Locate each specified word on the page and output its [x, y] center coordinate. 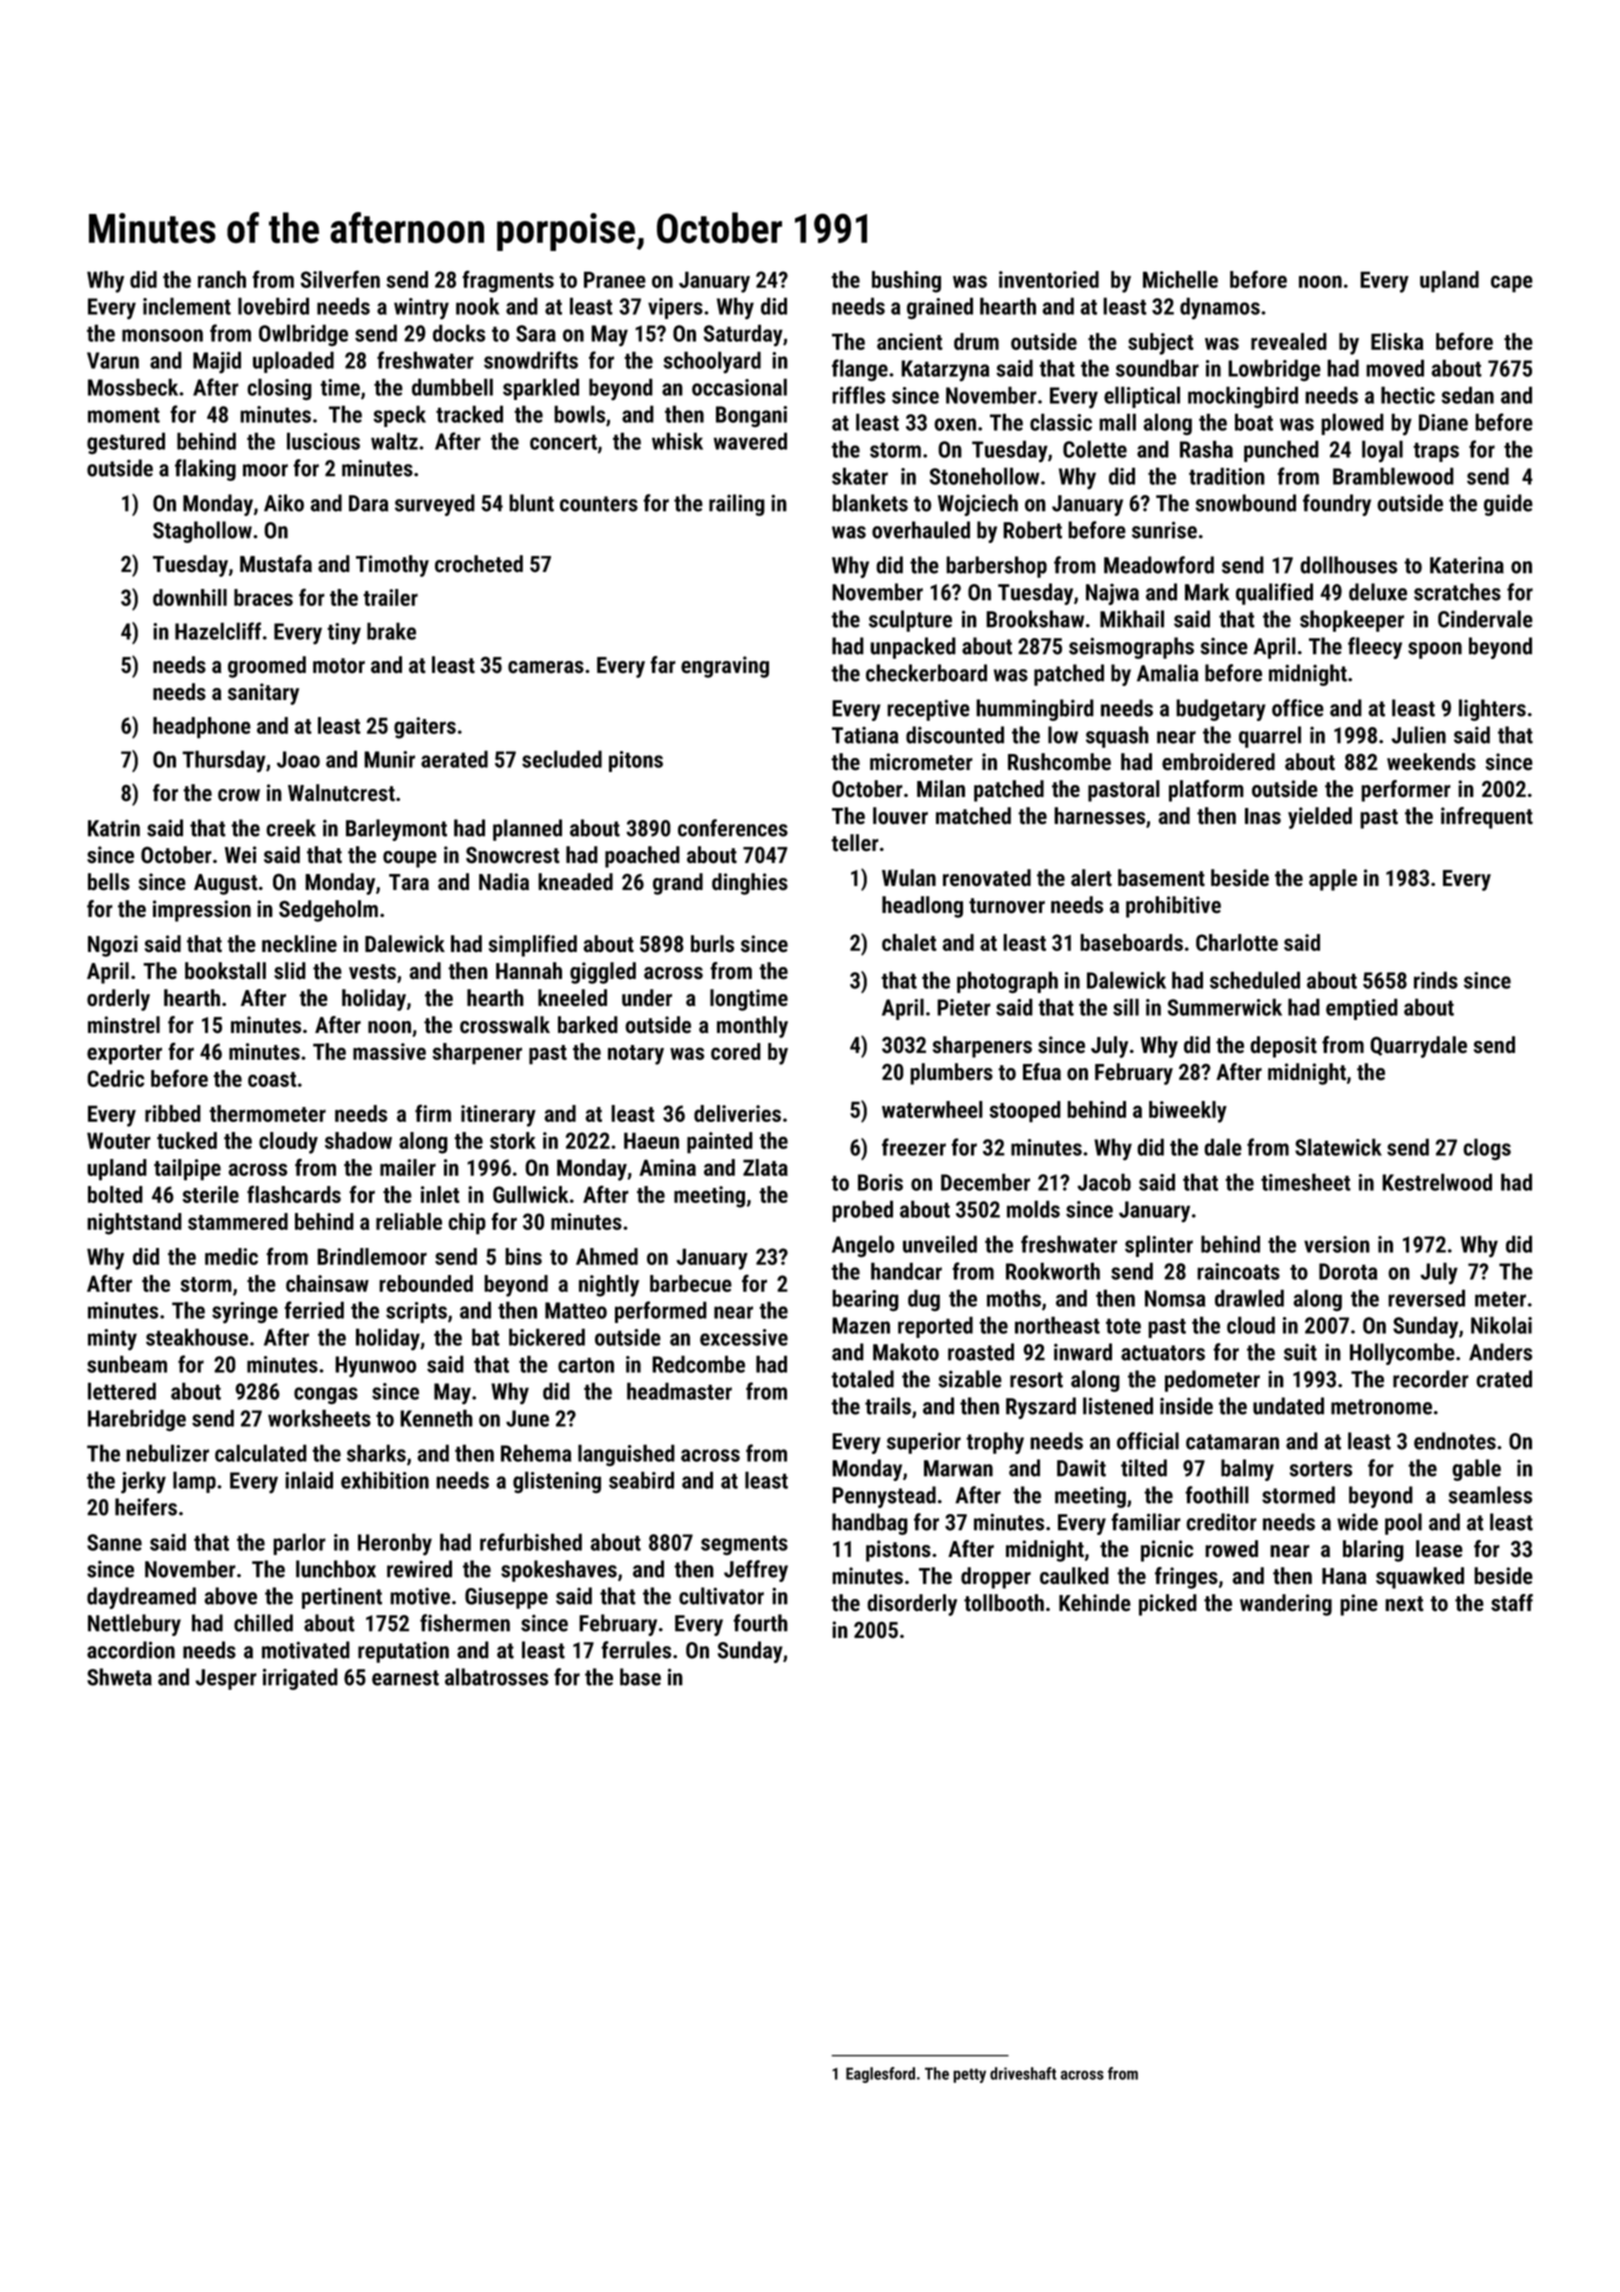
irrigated [300, 1679]
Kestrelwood [1437, 1182]
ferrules [636, 1650]
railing [737, 505]
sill [1126, 1007]
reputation [403, 1652]
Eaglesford [880, 2075]
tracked [469, 414]
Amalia [1167, 673]
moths [1014, 1298]
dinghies [750, 884]
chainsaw [327, 1283]
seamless [1490, 1495]
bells [109, 882]
